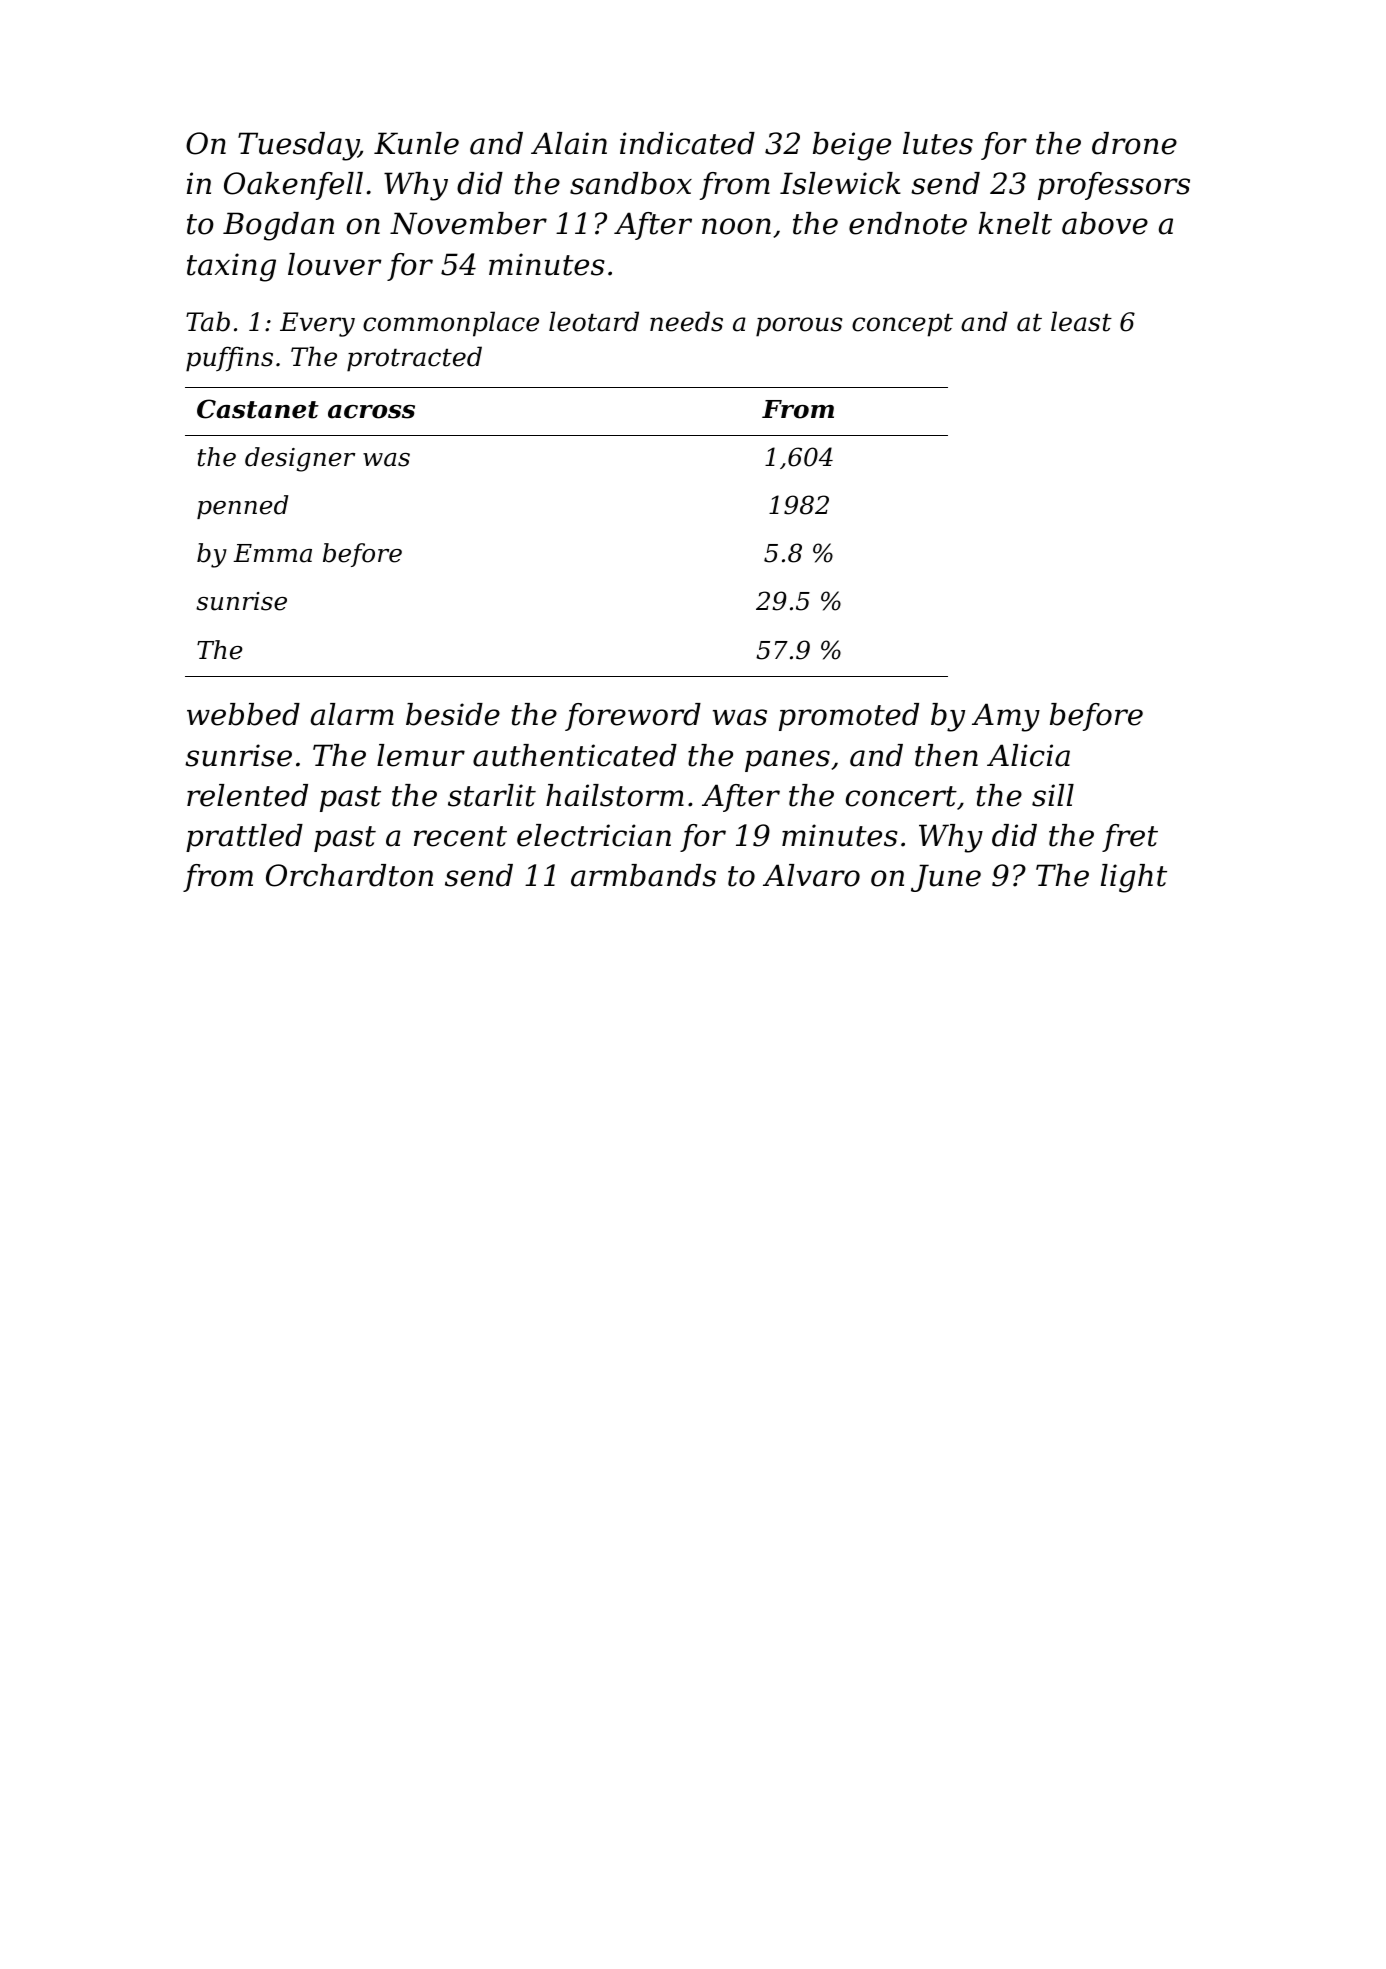 Image resolution: width=1386 pixels, height=1969 pixels. Describe the element at coordinates (1028, 755) in the screenshot. I see `Alicia` at that location.
